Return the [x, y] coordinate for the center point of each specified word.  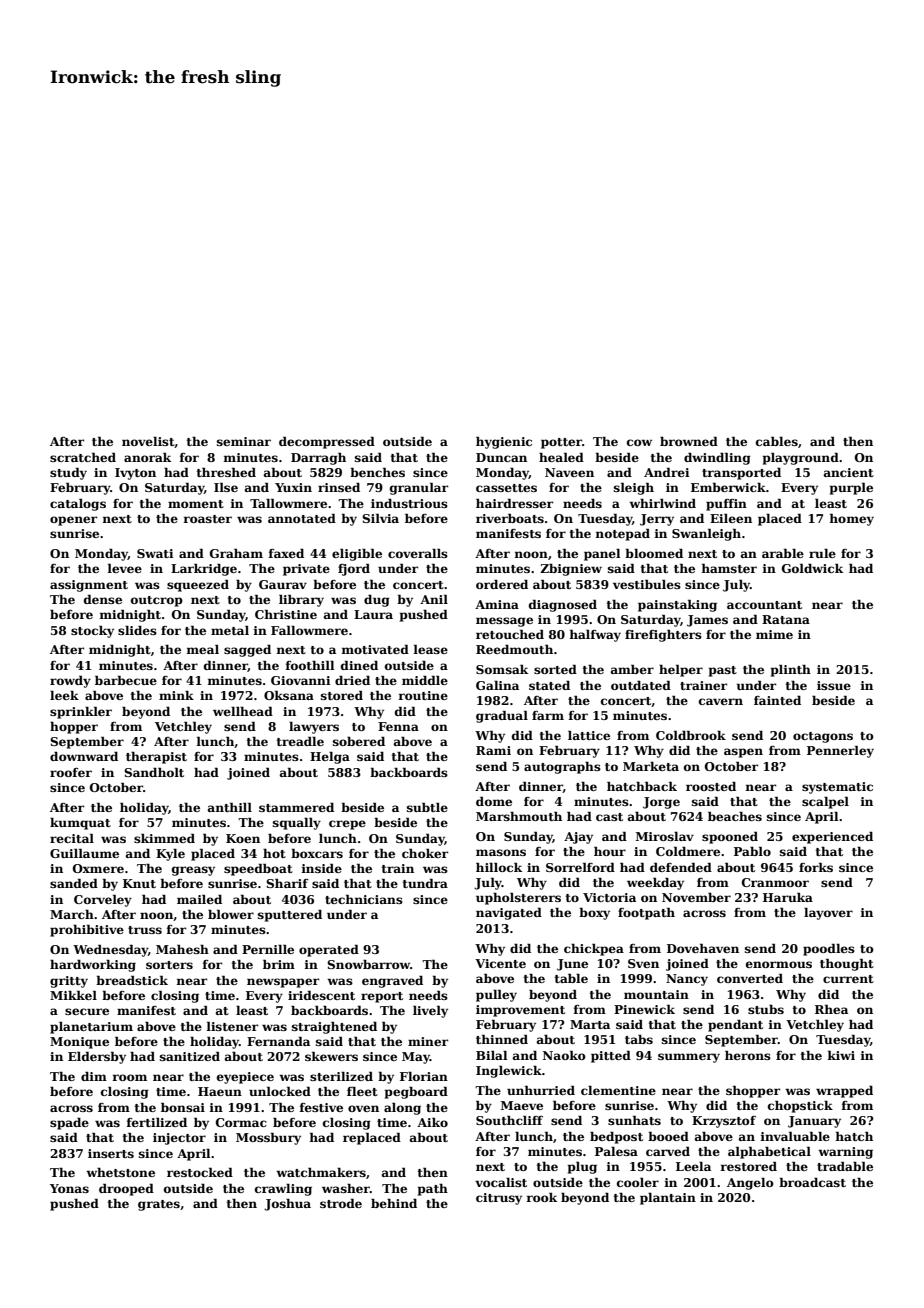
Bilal [492, 1055]
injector [179, 1139]
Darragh [318, 458]
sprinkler [81, 712]
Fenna [398, 726]
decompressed [327, 442]
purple [851, 488]
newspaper [283, 983]
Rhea [831, 1009]
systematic [837, 788]
